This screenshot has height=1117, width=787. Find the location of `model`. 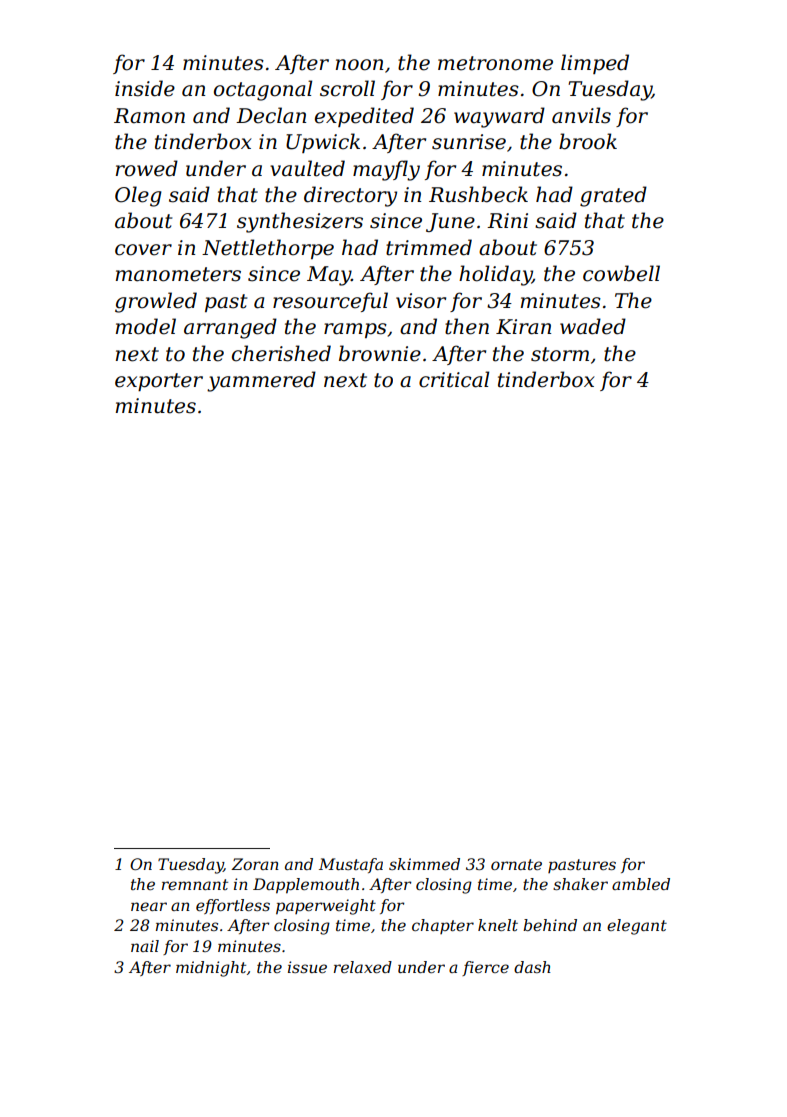

model is located at coordinates (146, 326).
